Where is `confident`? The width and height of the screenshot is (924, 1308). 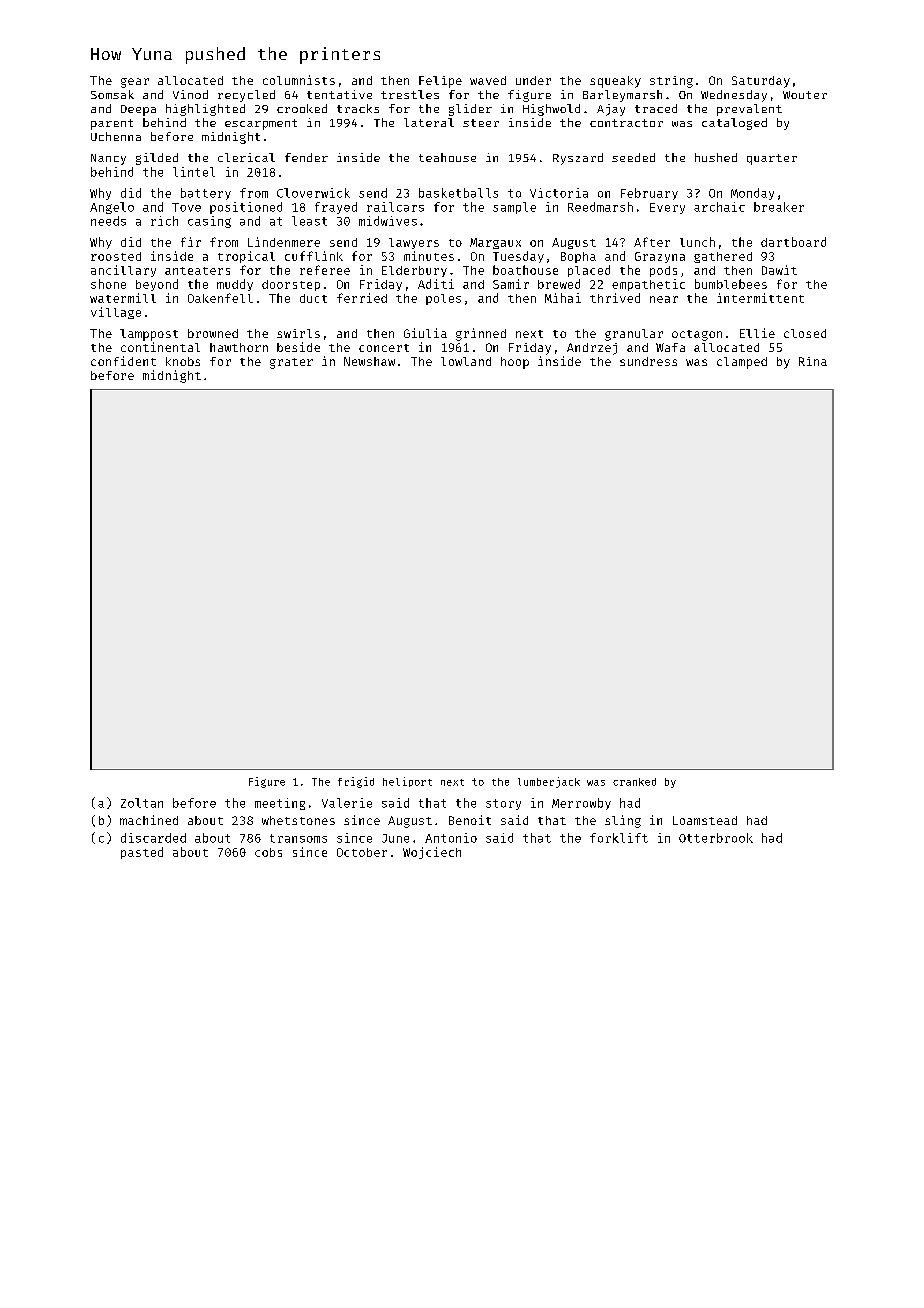
confident is located at coordinates (123, 361).
